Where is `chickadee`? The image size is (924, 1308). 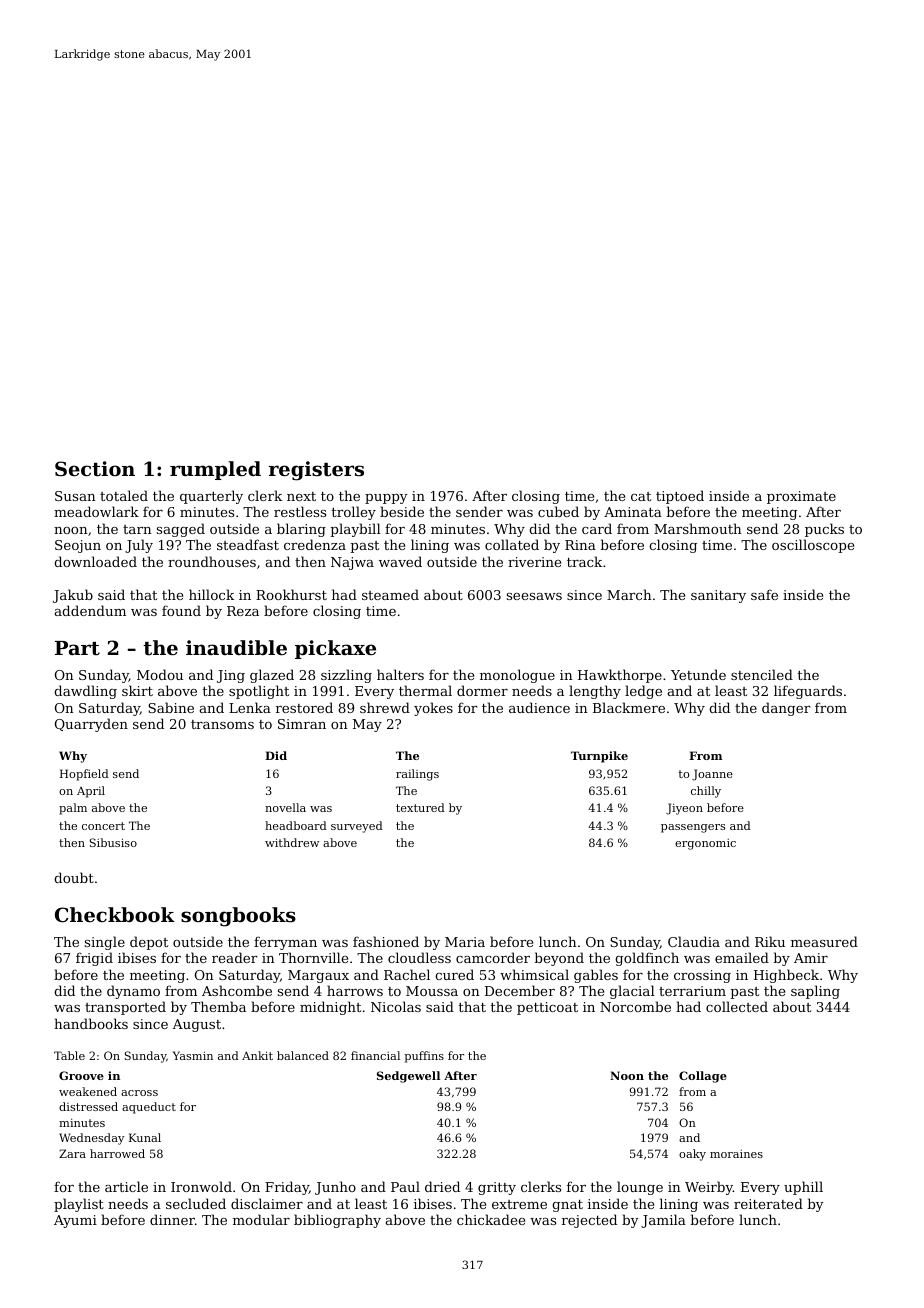 chickadee is located at coordinates (491, 1219).
